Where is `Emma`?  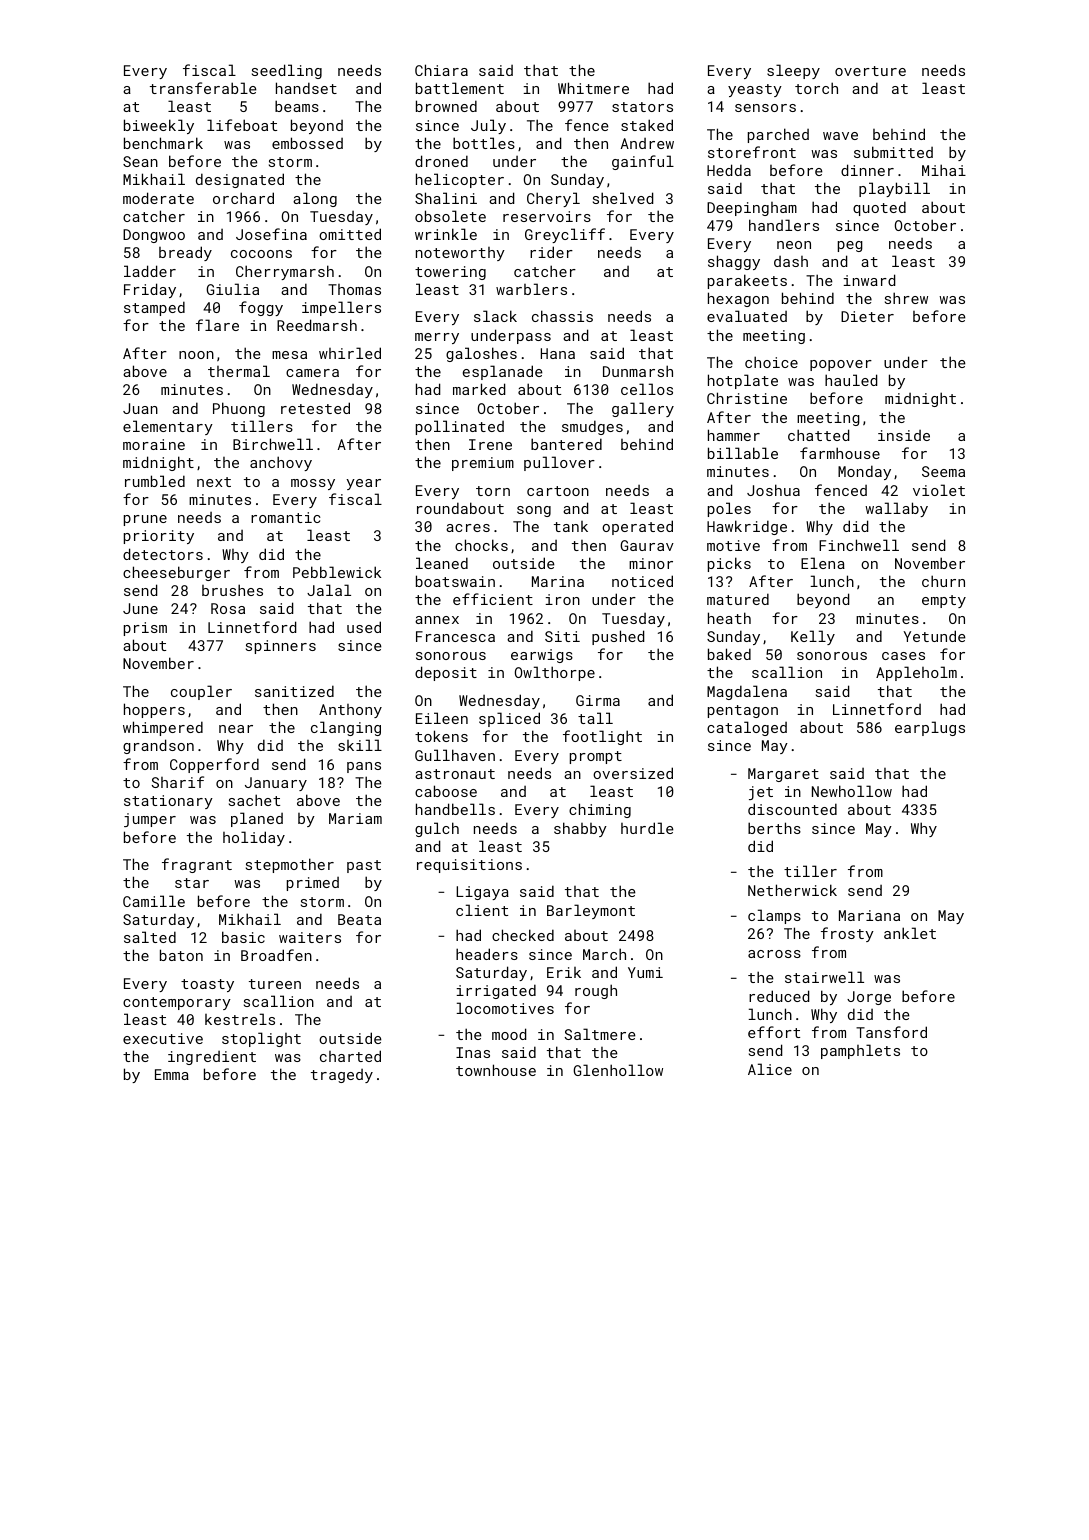
Emma is located at coordinates (172, 1074).
